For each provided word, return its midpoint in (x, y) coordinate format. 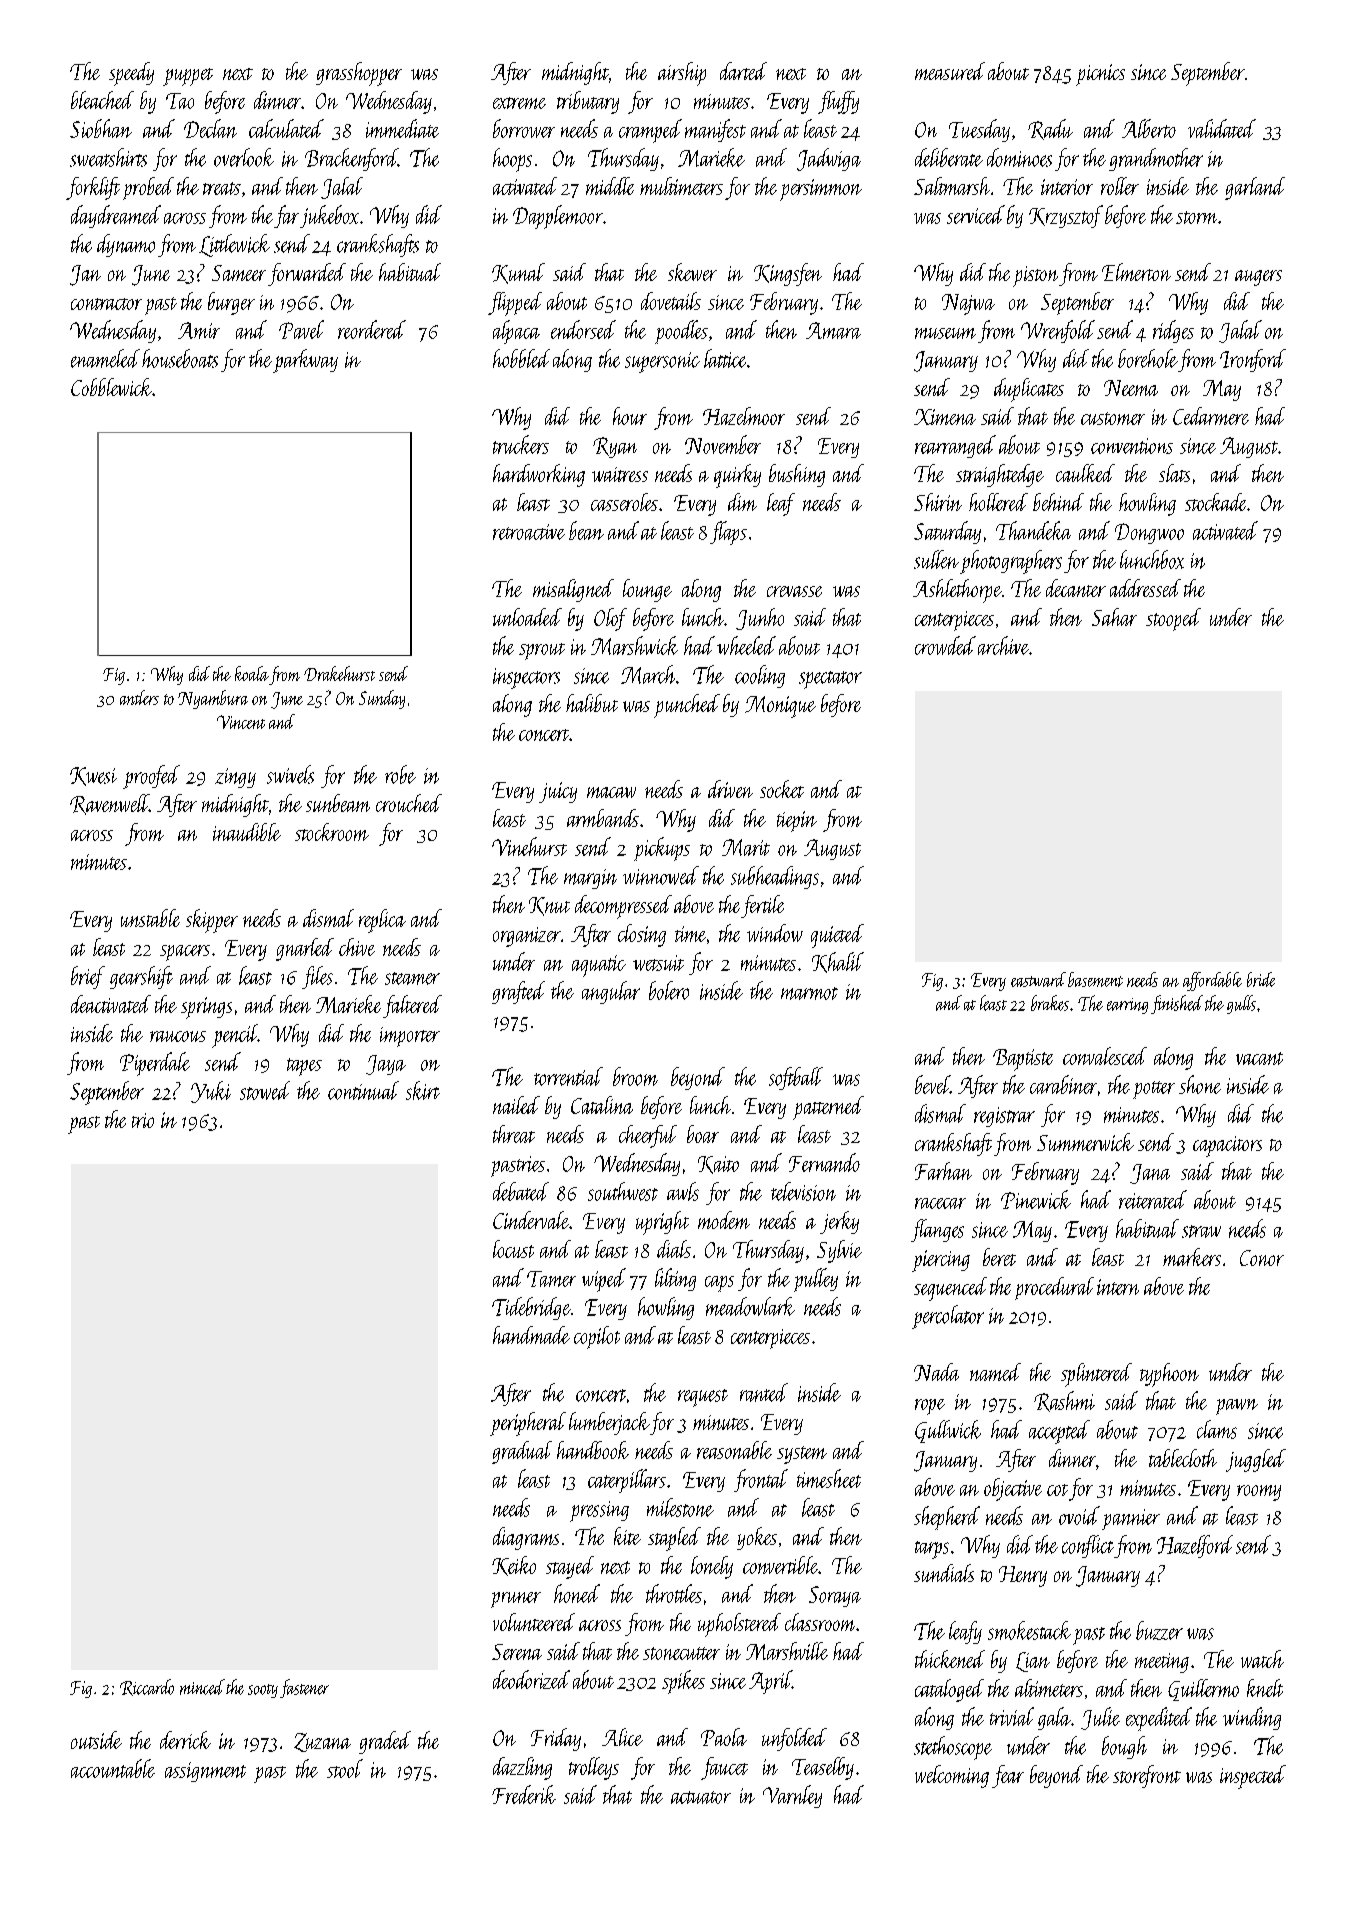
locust (513, 1249)
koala (252, 673)
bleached (102, 100)
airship (682, 74)
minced (202, 1687)
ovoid (1079, 1515)
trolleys (594, 1768)
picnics (1100, 75)
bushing (797, 475)
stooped (1173, 619)
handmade (531, 1335)
